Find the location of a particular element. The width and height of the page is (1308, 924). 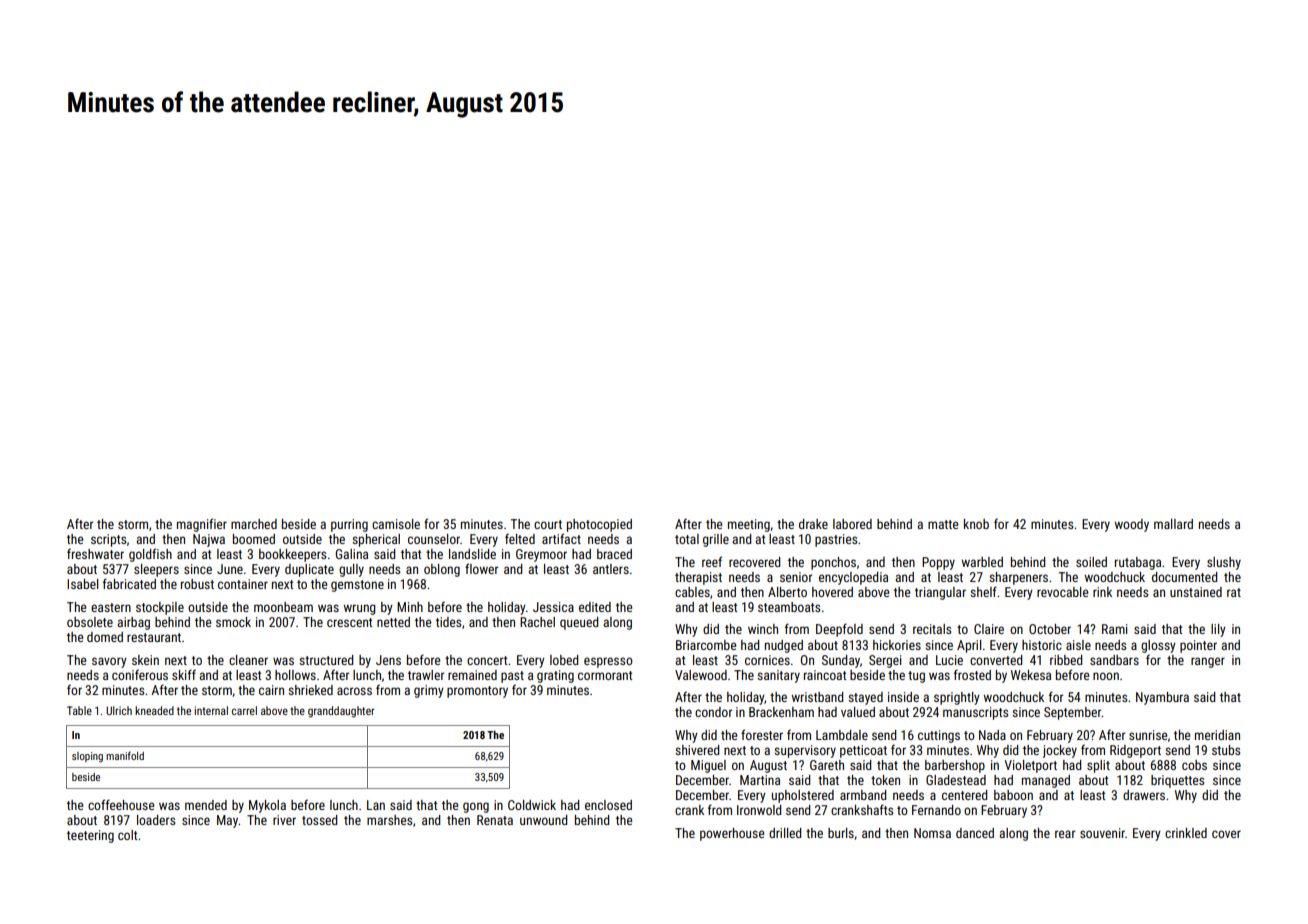

meeting is located at coordinates (749, 525).
